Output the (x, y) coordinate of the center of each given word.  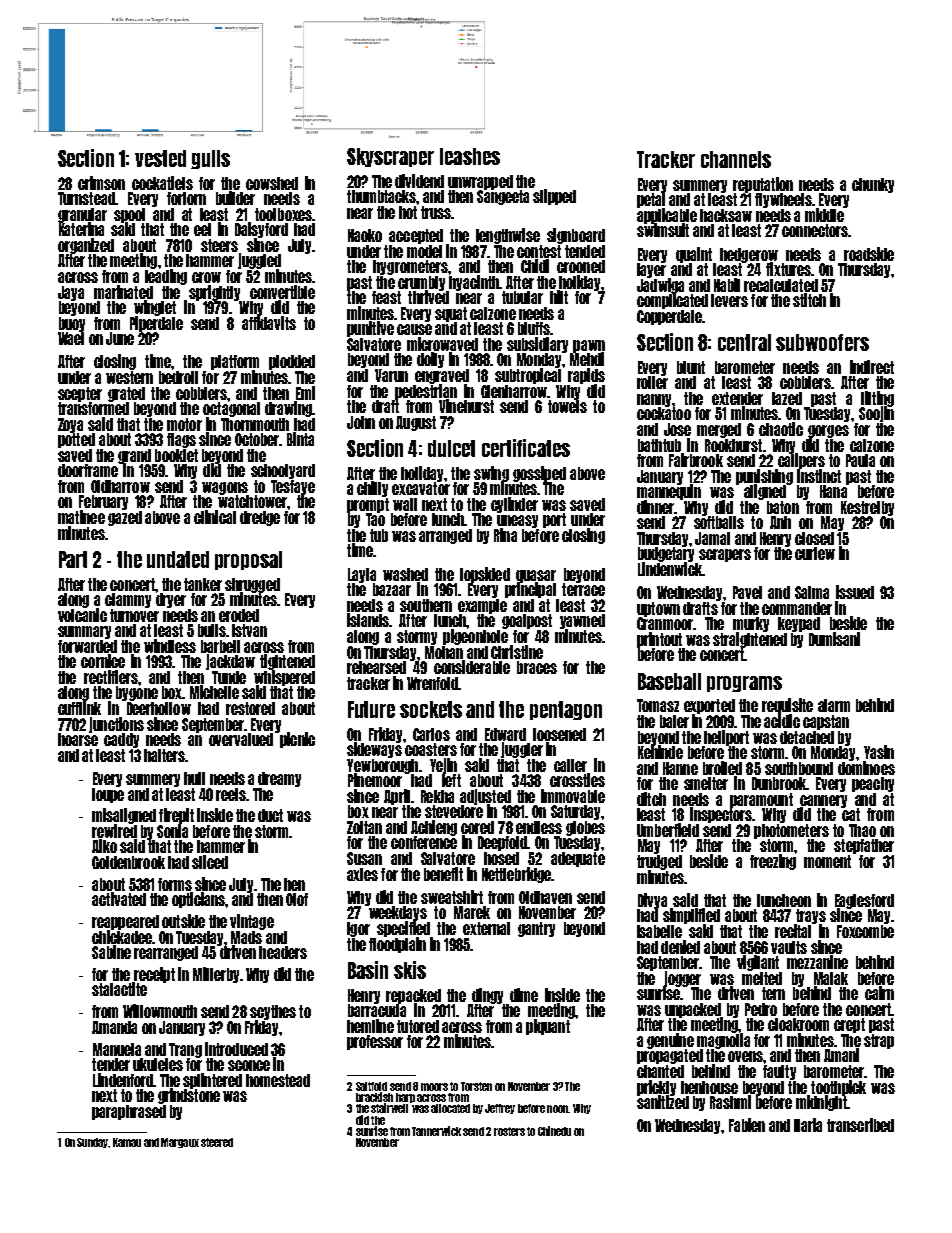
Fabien (747, 1125)
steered (217, 1142)
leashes (470, 156)
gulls (210, 159)
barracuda (377, 1010)
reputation (763, 185)
